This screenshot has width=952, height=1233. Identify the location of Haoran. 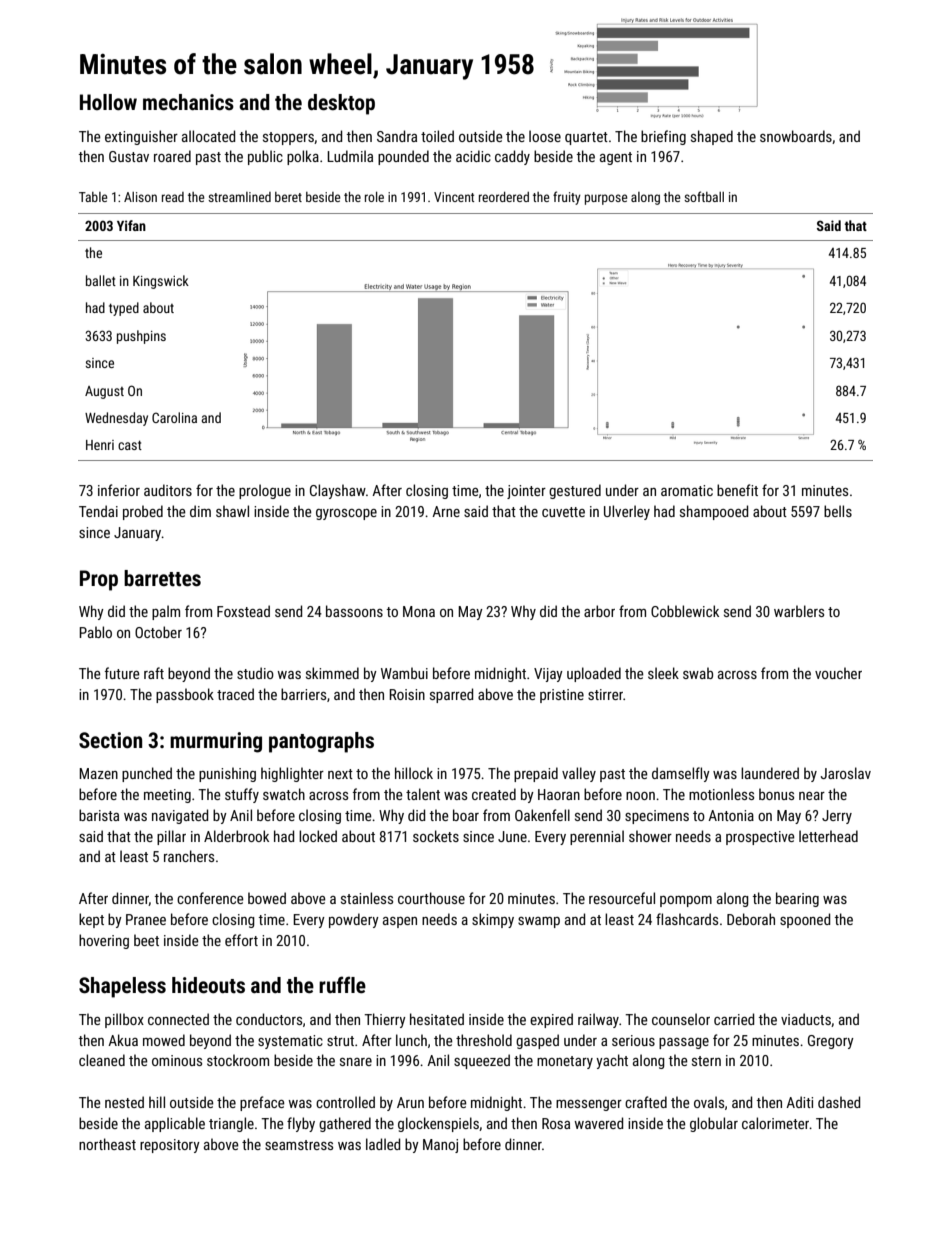
(559, 794).
